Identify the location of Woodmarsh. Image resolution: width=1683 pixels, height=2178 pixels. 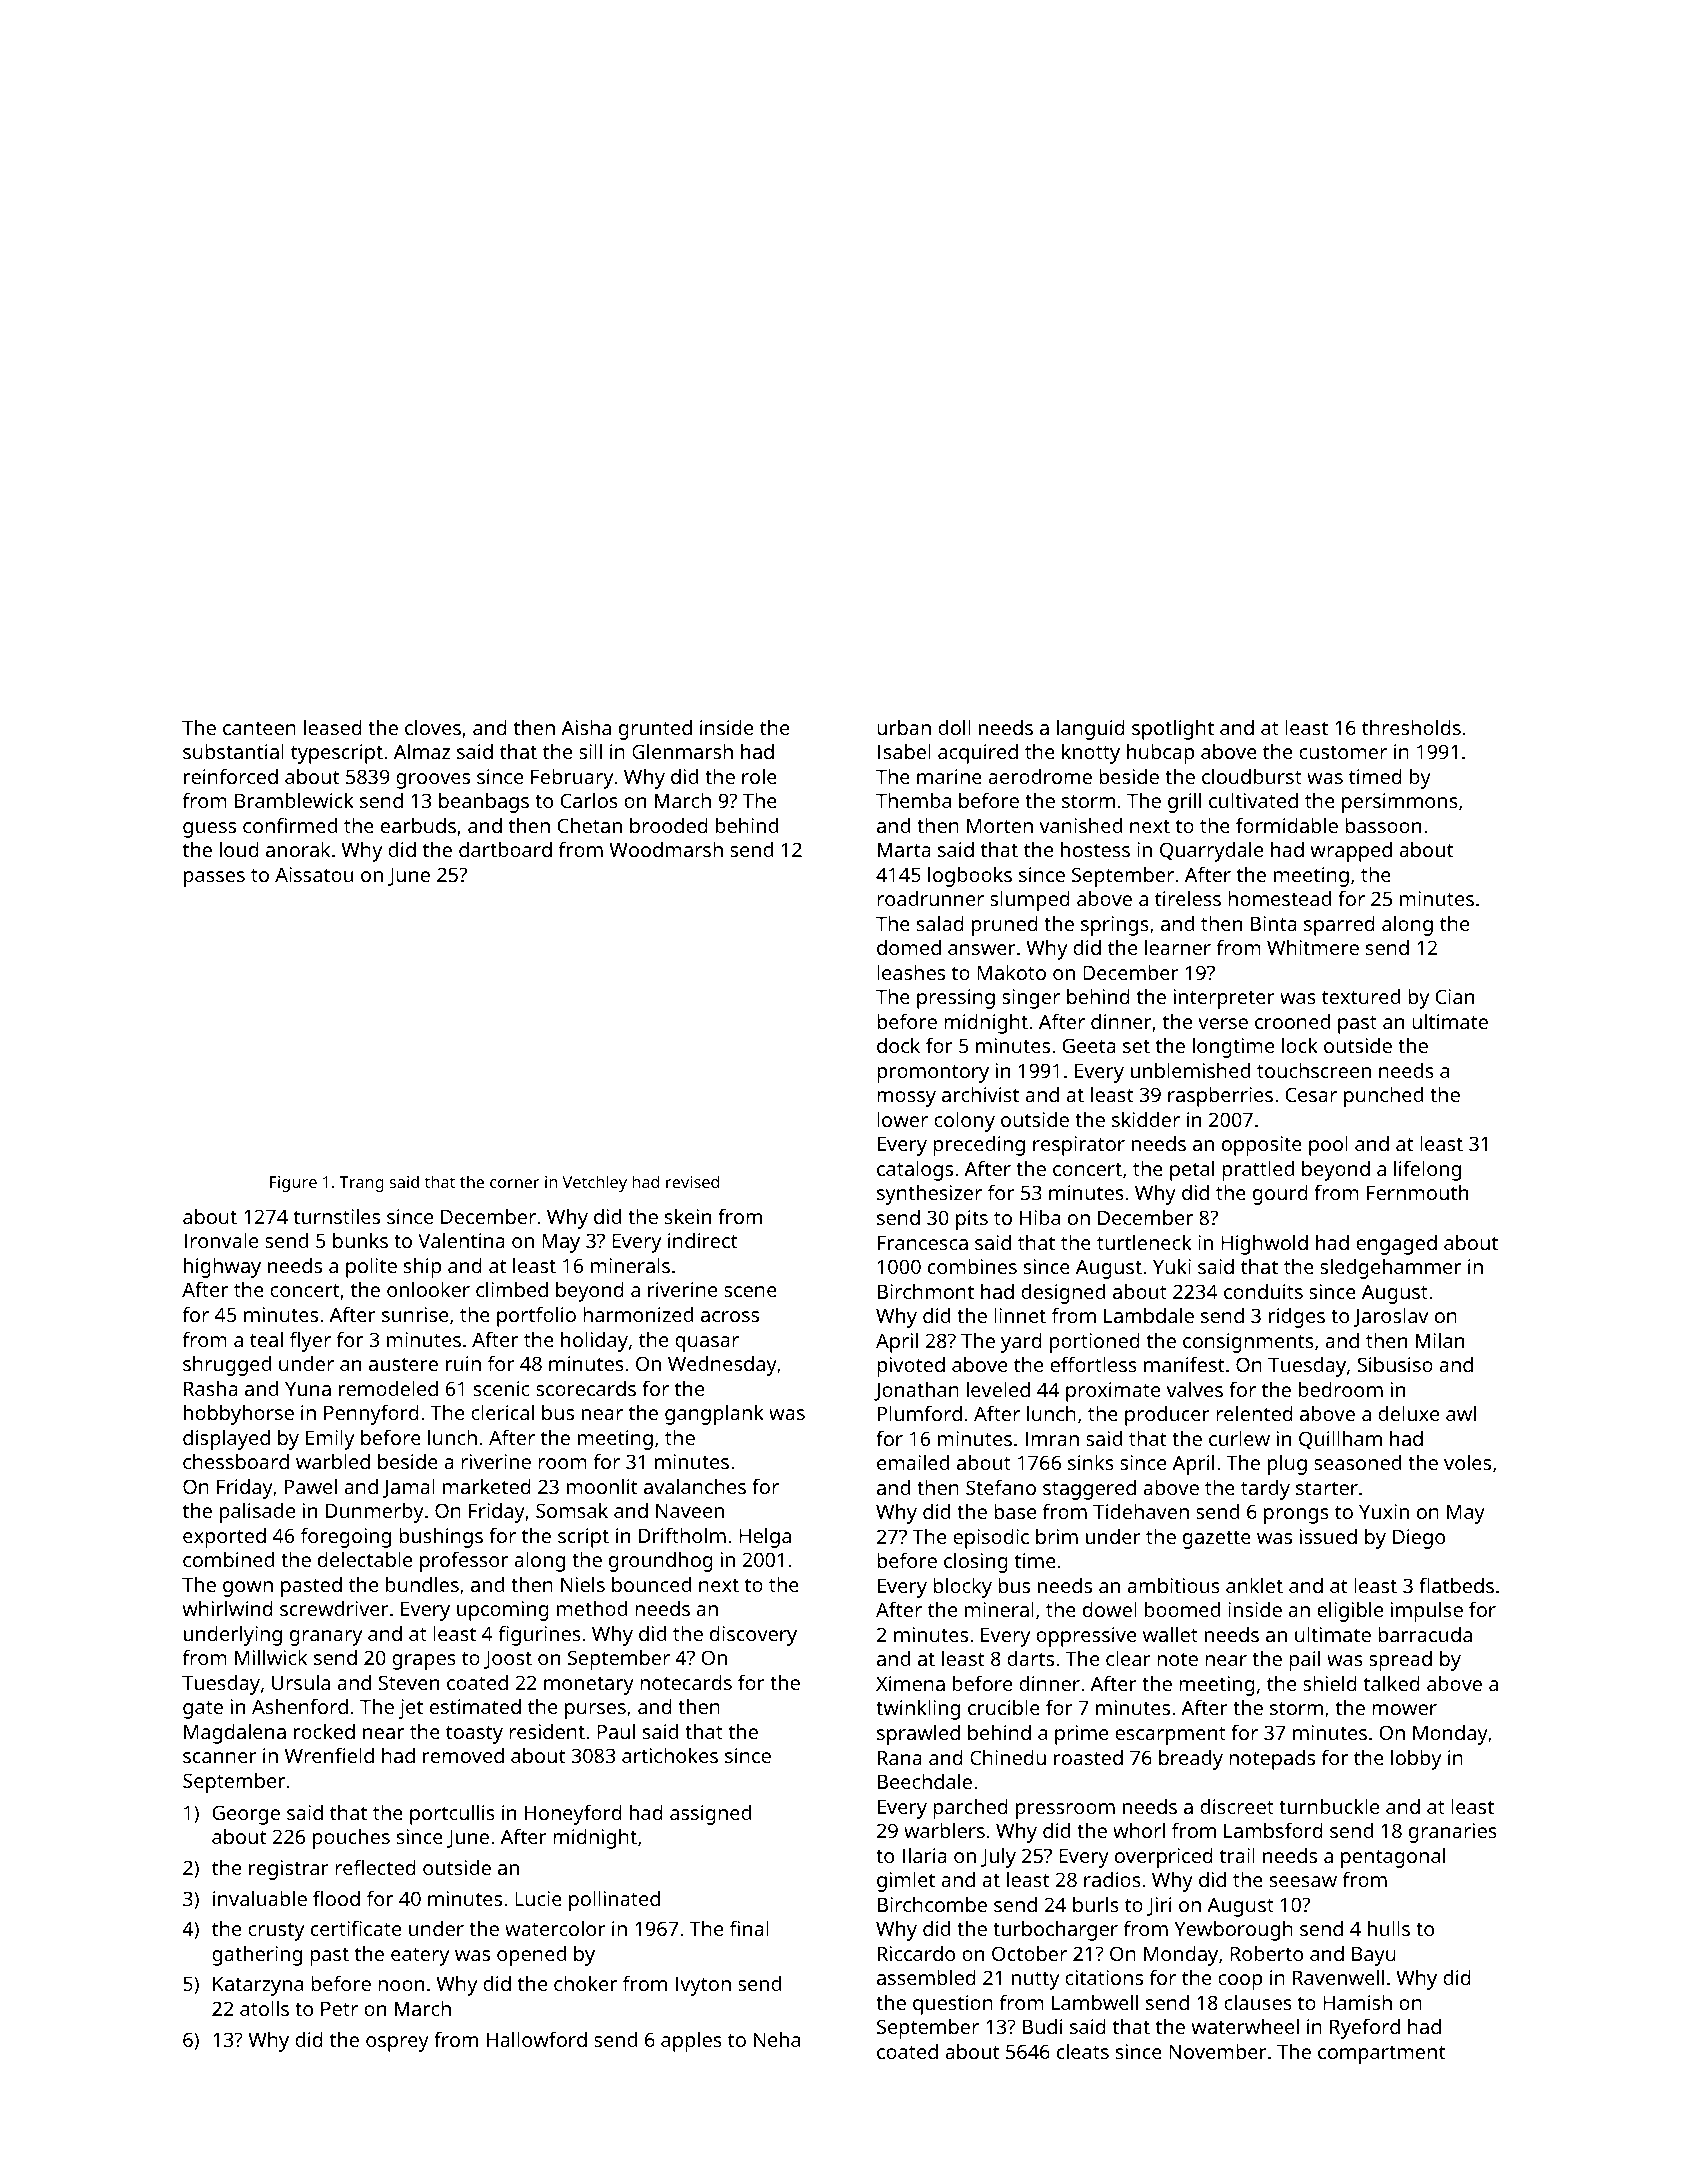
(666, 849).
